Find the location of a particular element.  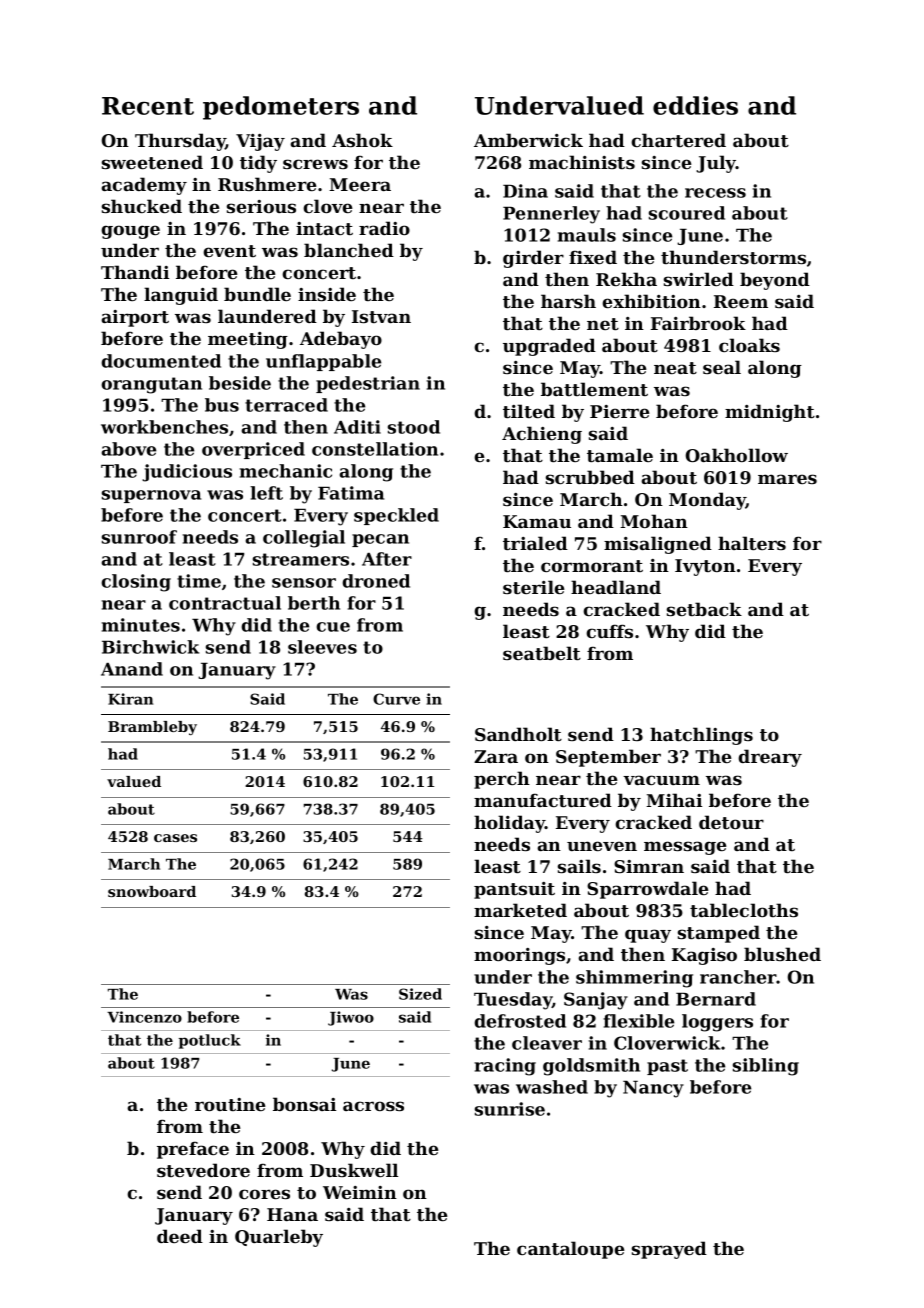

Thursday is located at coordinates (180, 142).
